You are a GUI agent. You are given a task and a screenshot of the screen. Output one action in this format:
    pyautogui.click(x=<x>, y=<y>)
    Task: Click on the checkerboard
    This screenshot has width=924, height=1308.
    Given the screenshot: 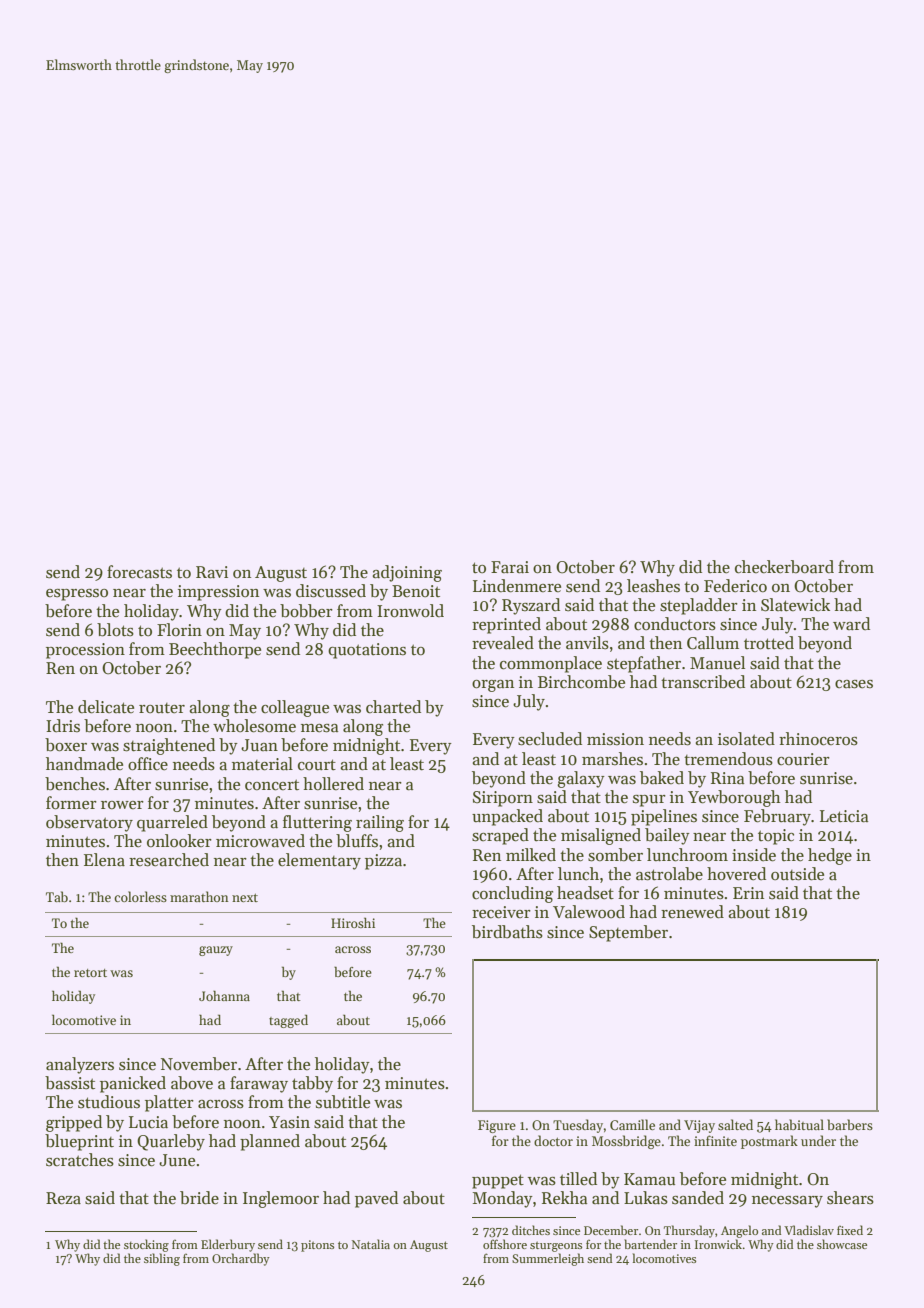 What is the action you would take?
    pyautogui.click(x=784, y=567)
